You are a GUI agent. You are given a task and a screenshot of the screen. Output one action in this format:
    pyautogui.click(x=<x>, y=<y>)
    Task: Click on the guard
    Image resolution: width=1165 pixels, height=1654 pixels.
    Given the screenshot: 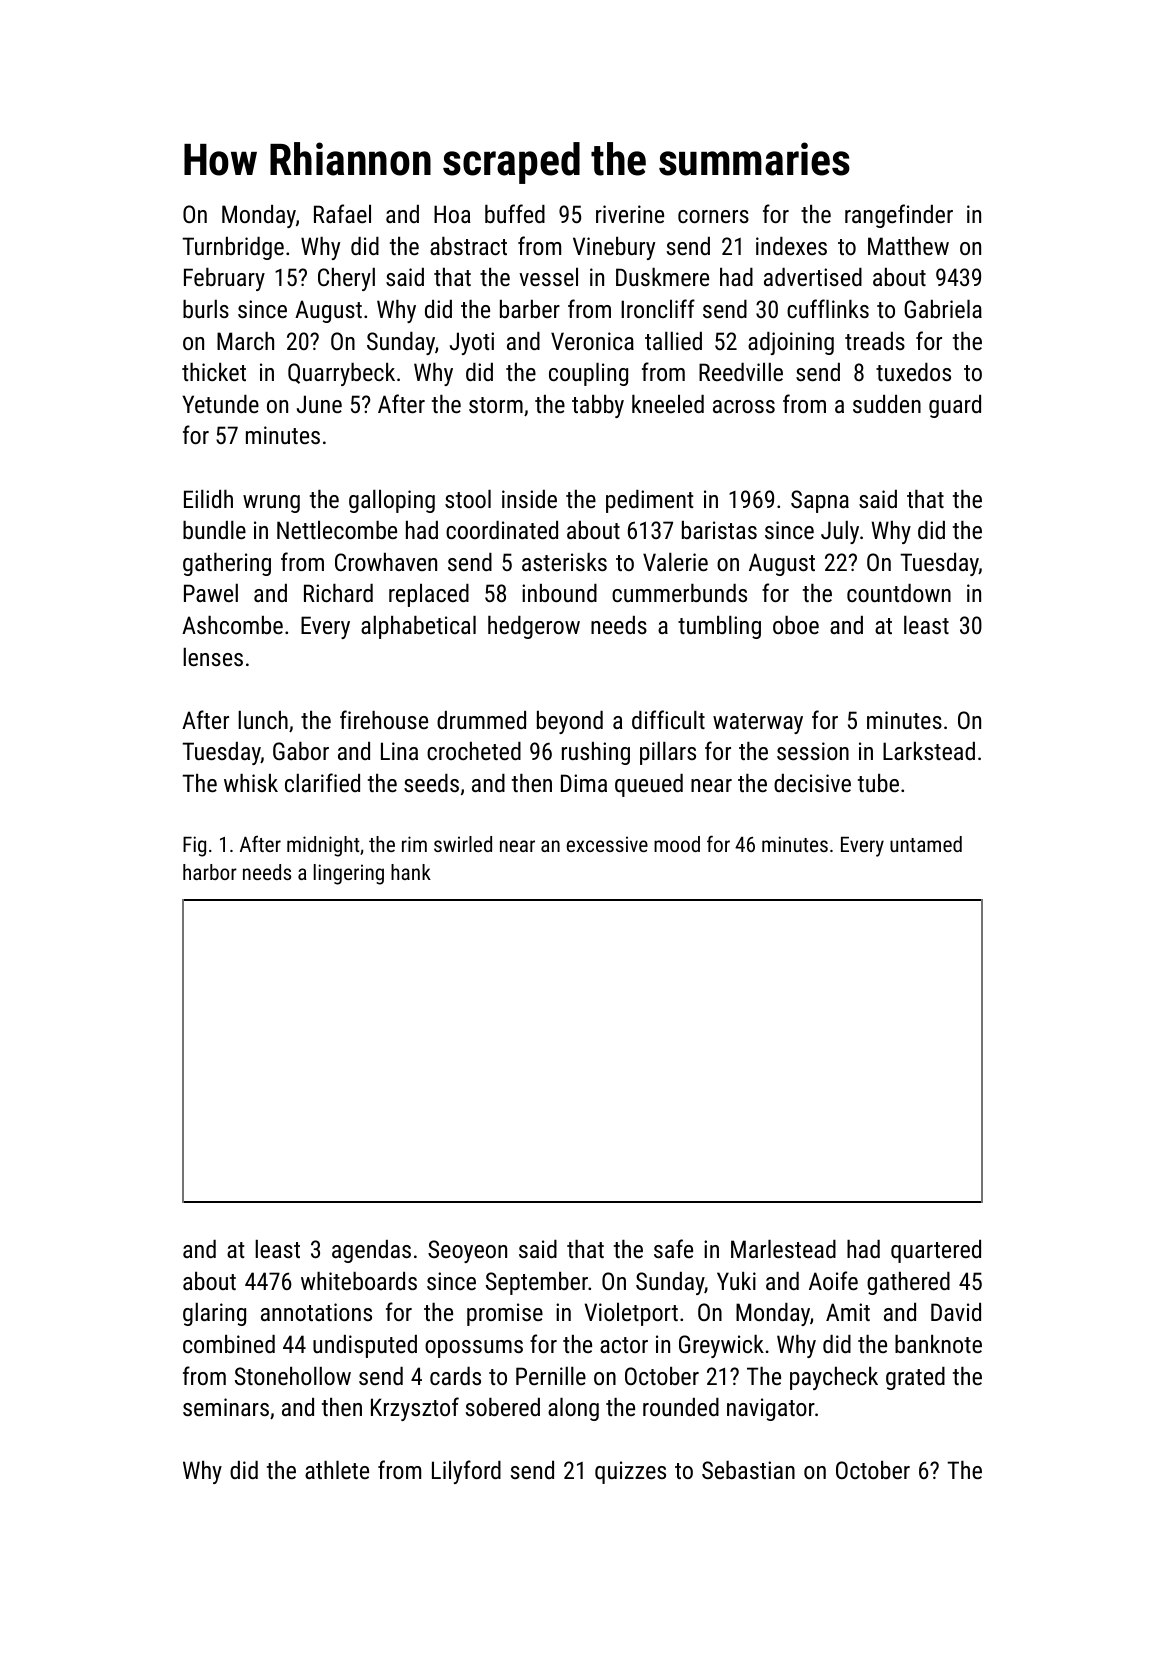 What is the action you would take?
    pyautogui.click(x=955, y=406)
